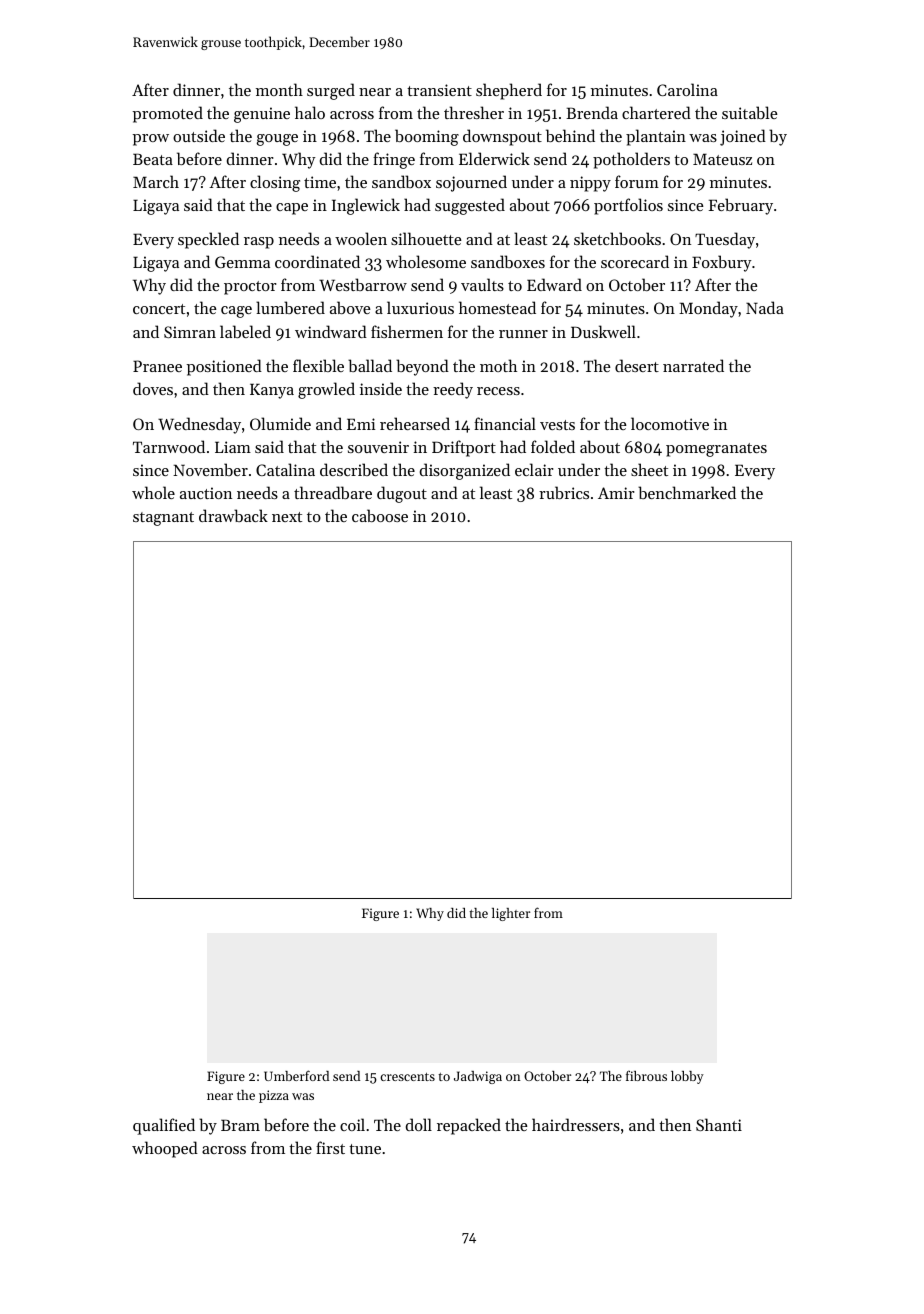 This document has width=924, height=1314. I want to click on lighter, so click(511, 914).
